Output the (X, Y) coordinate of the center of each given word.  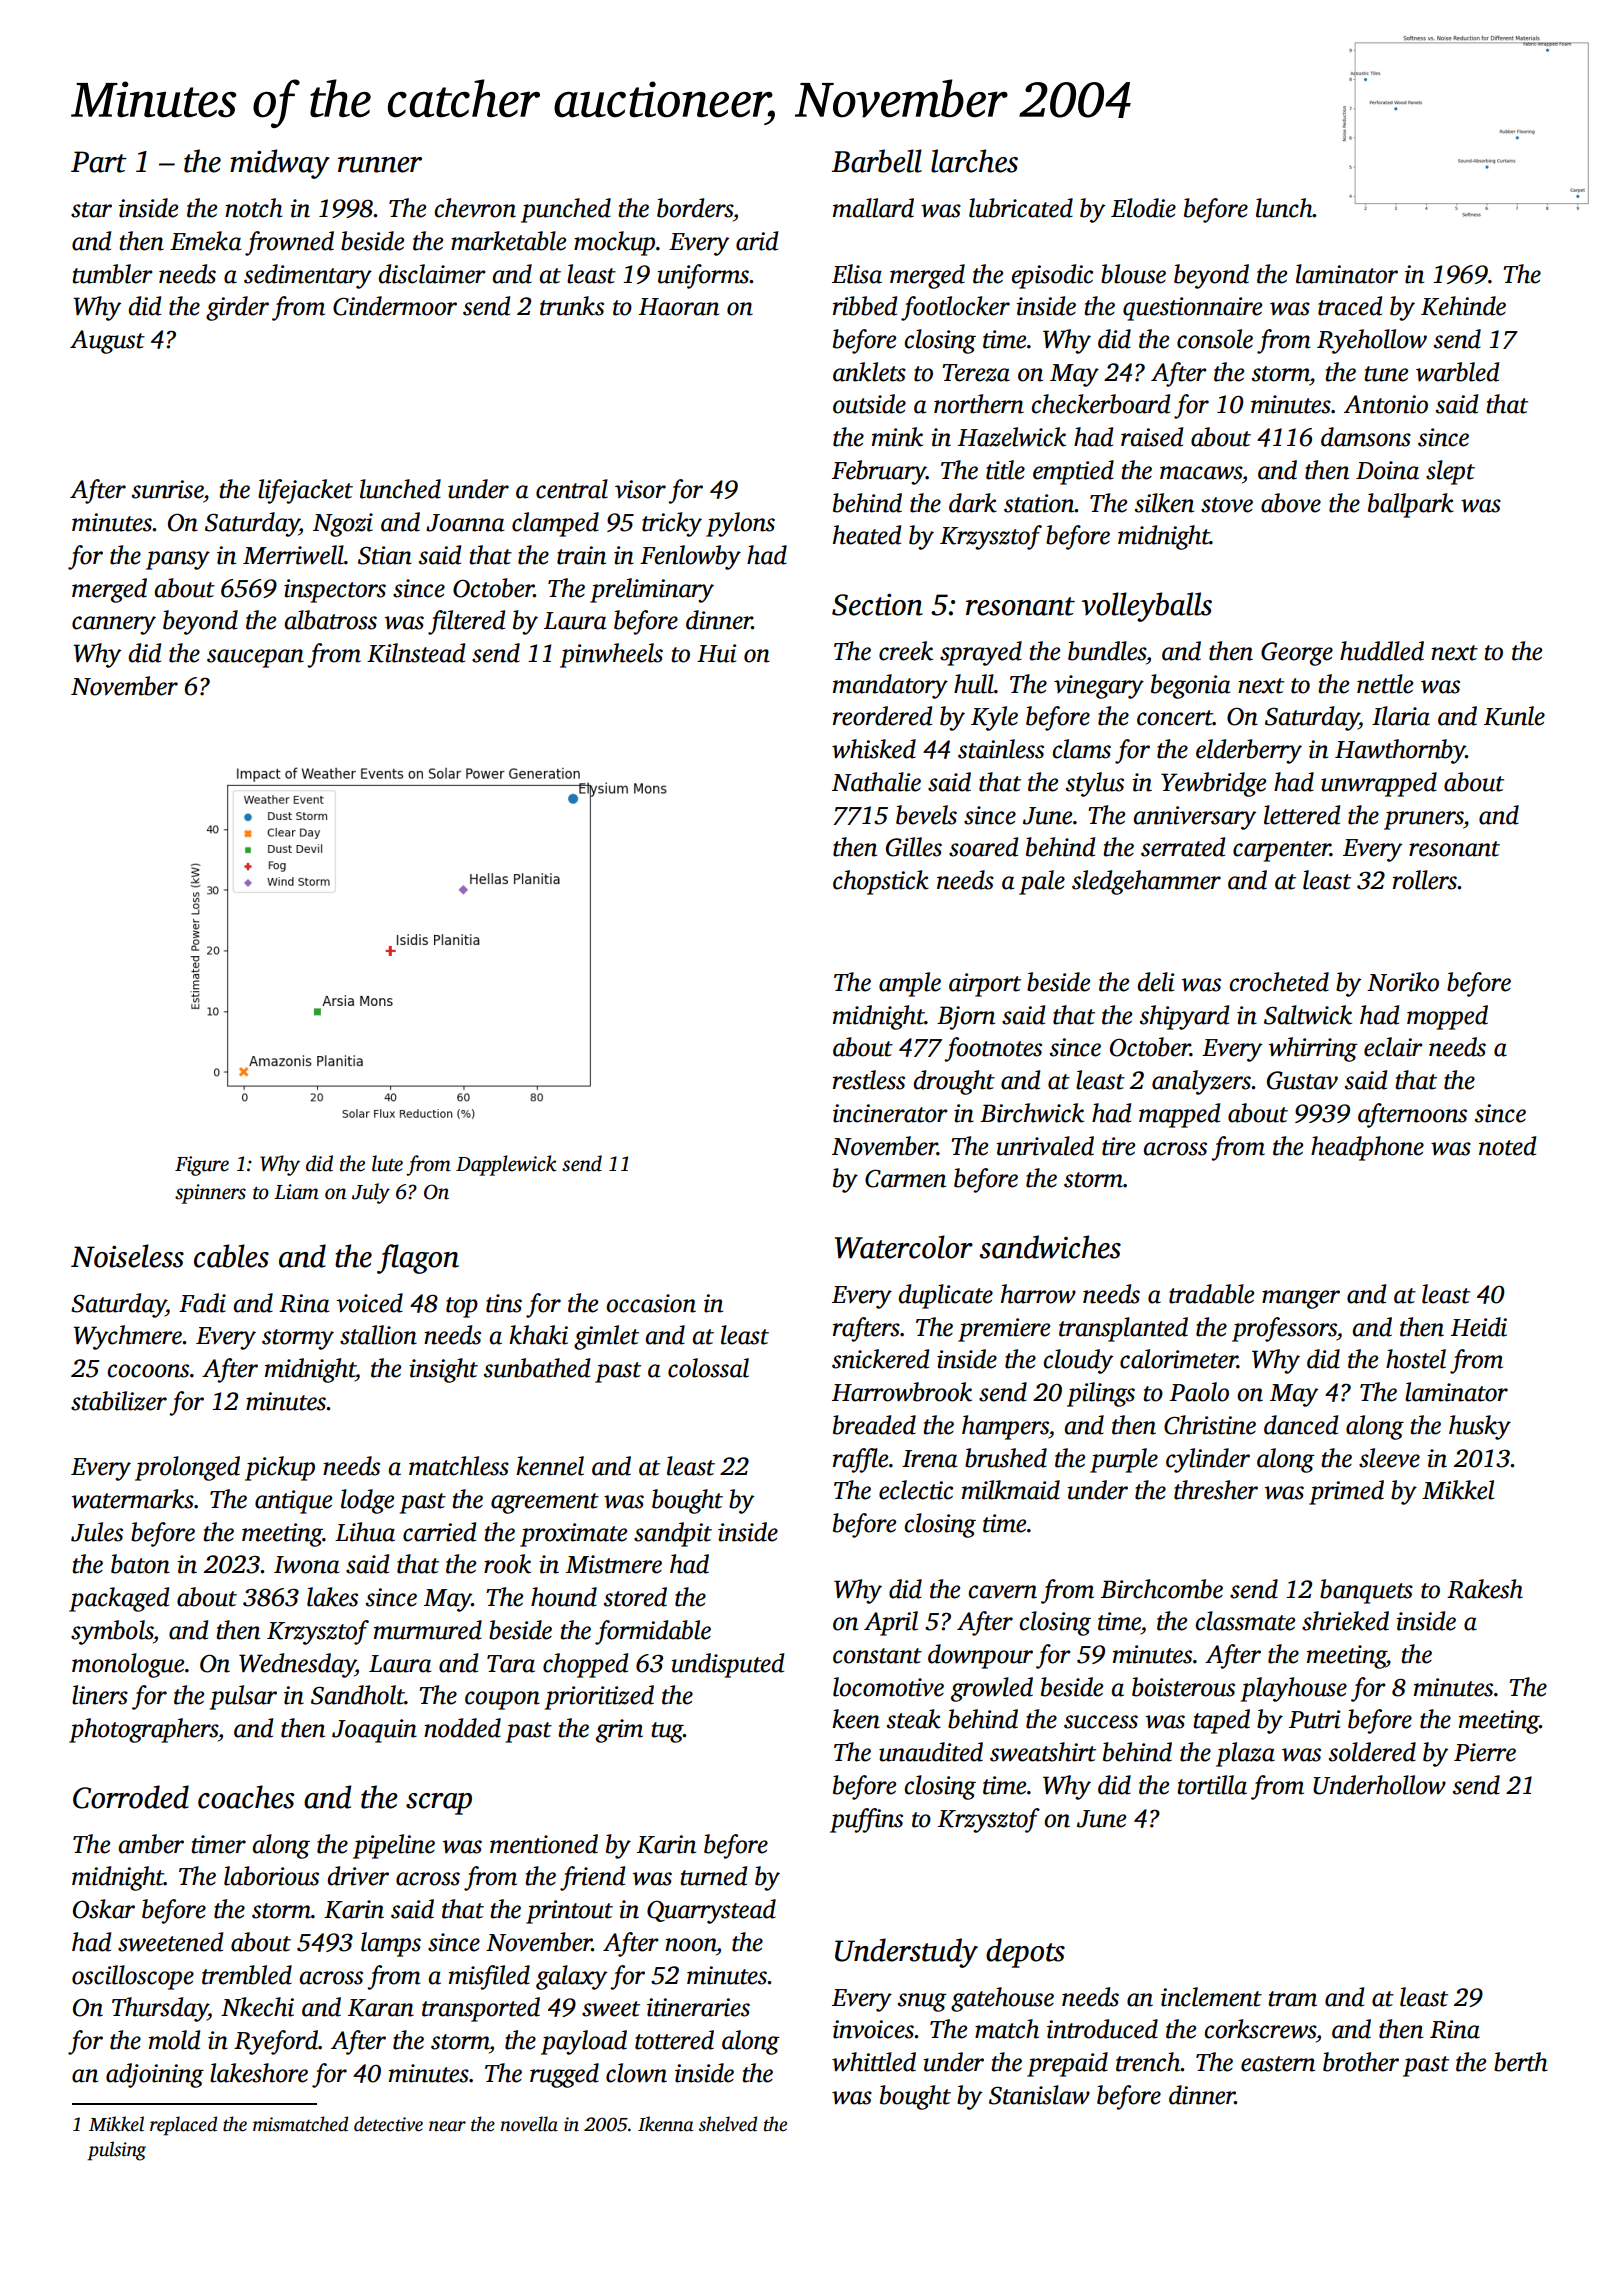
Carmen (905, 1178)
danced (1301, 1425)
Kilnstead (416, 653)
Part (99, 162)
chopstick (881, 882)
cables (231, 1256)
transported (481, 2009)
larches (974, 161)
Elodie (1143, 208)
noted (1507, 1146)
